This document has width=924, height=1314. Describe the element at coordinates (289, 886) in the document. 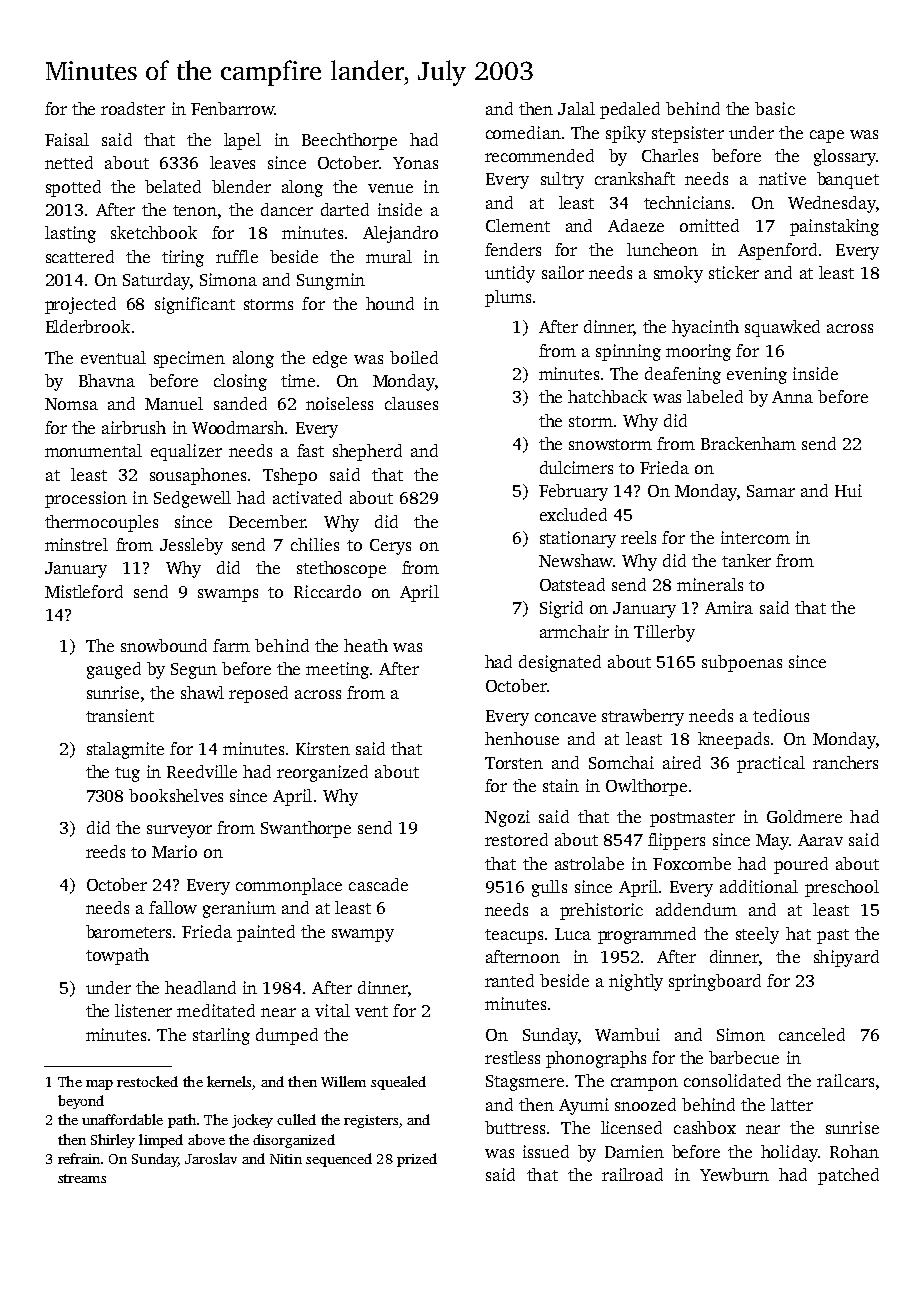

I see `commonplace` at that location.
